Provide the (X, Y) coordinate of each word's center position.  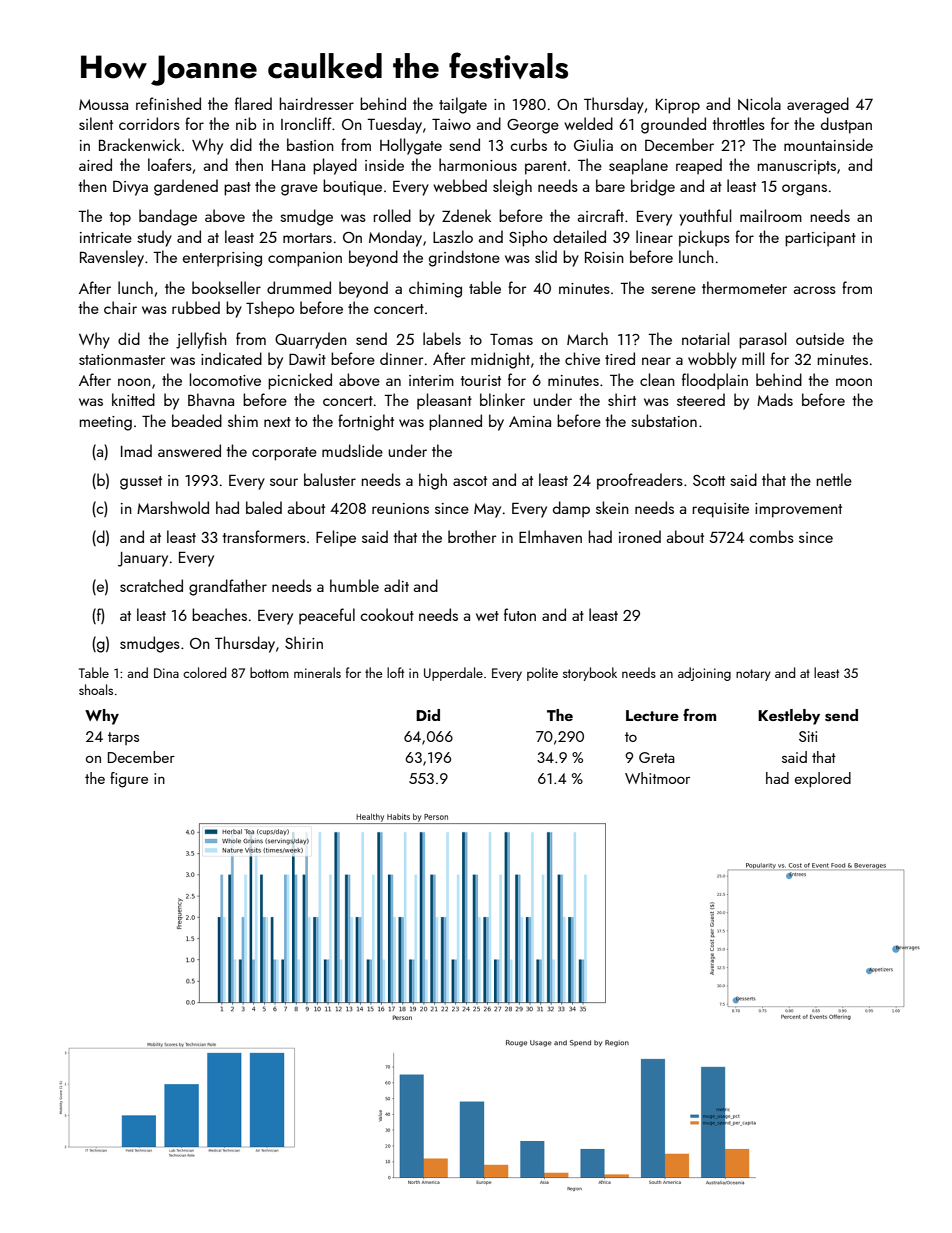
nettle (834, 479)
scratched (151, 585)
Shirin (304, 642)
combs (771, 536)
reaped (699, 166)
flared (253, 103)
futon (520, 614)
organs (804, 190)
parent (546, 168)
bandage (168, 217)
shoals (96, 689)
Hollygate (411, 146)
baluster (330, 479)
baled (264, 507)
